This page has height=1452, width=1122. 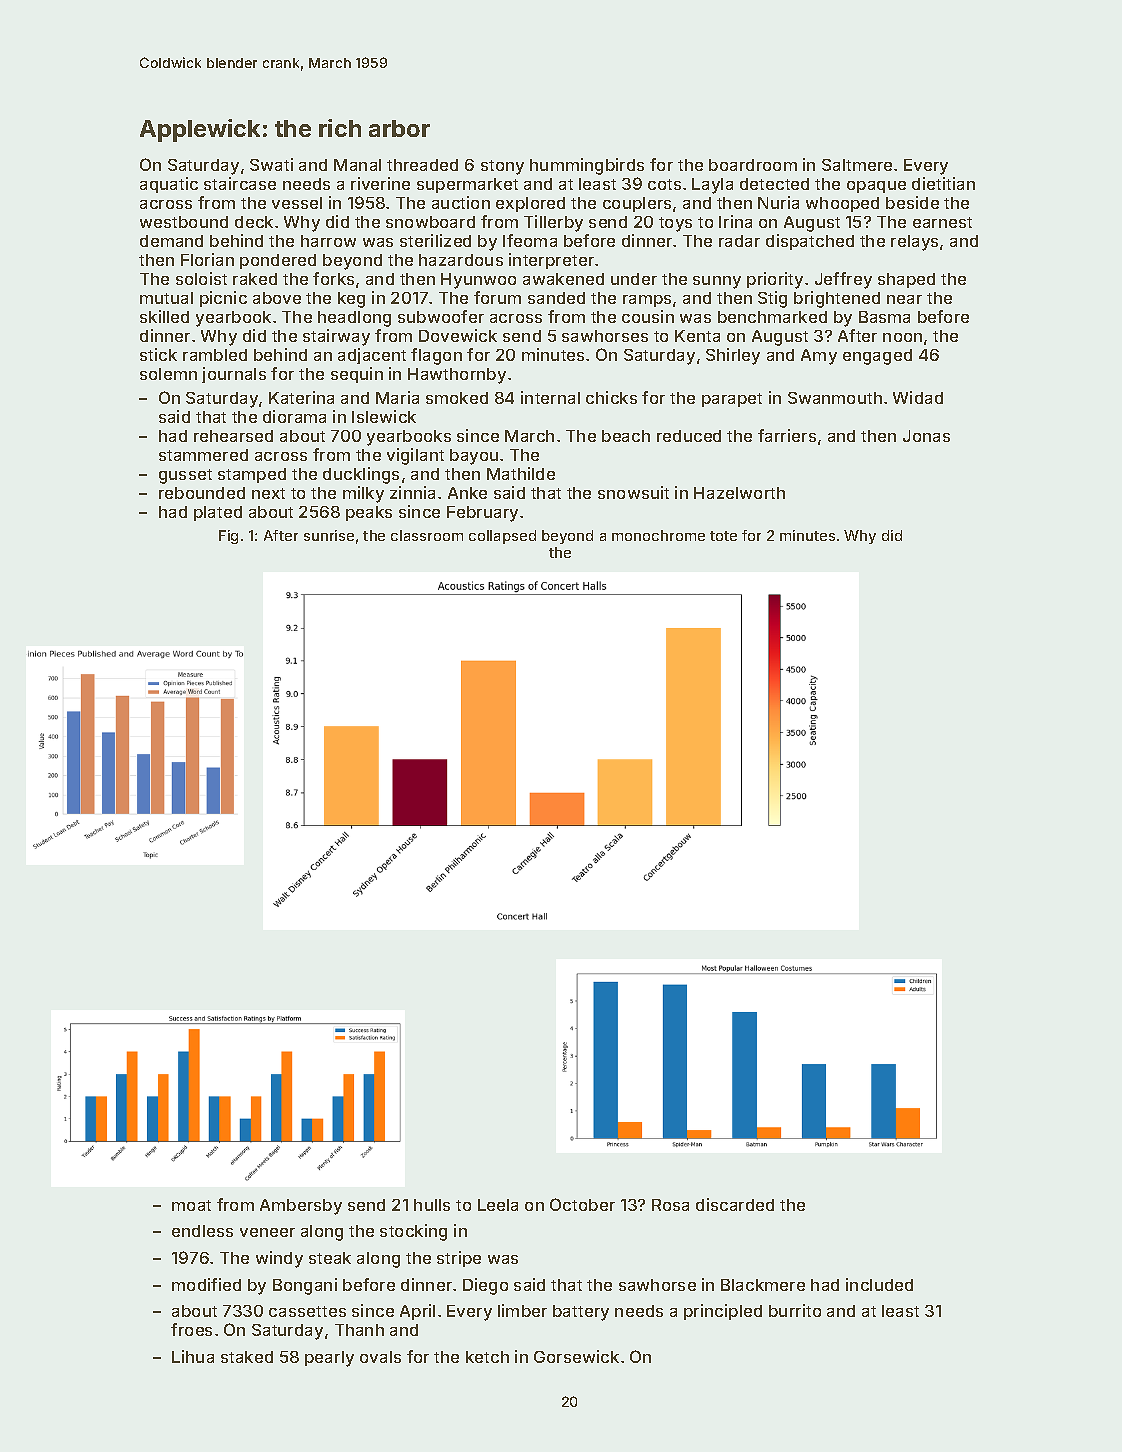 I want to click on Saltmere, so click(x=857, y=165).
